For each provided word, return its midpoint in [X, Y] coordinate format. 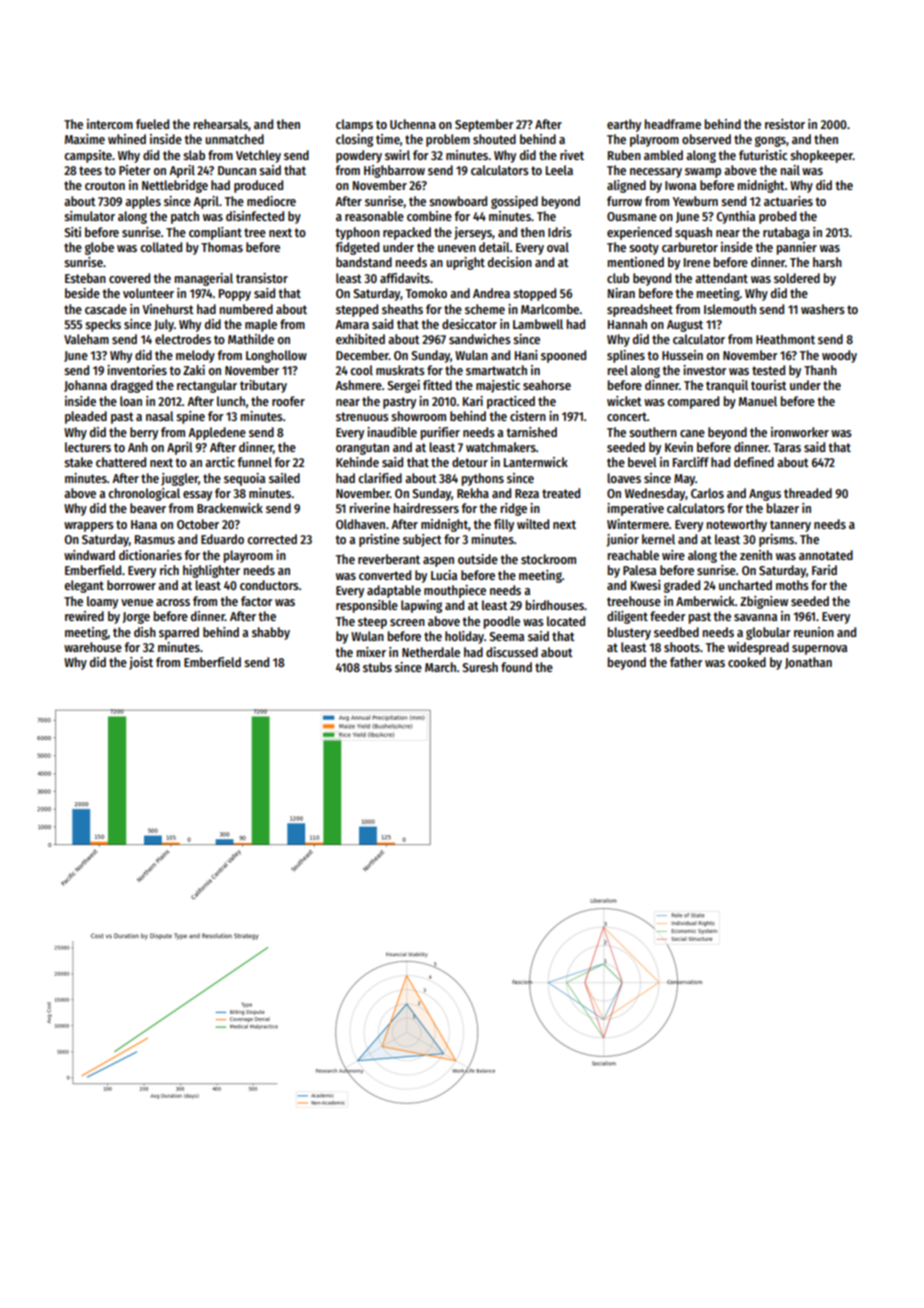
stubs [377, 667]
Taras [787, 447]
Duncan [237, 170]
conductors [269, 585]
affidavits [405, 278]
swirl [397, 155]
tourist [769, 385]
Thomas [222, 247]
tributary [263, 386]
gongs [770, 141]
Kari [473, 401]
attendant [721, 278]
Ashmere [358, 385]
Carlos [707, 493]
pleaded [86, 417]
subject [422, 540]
